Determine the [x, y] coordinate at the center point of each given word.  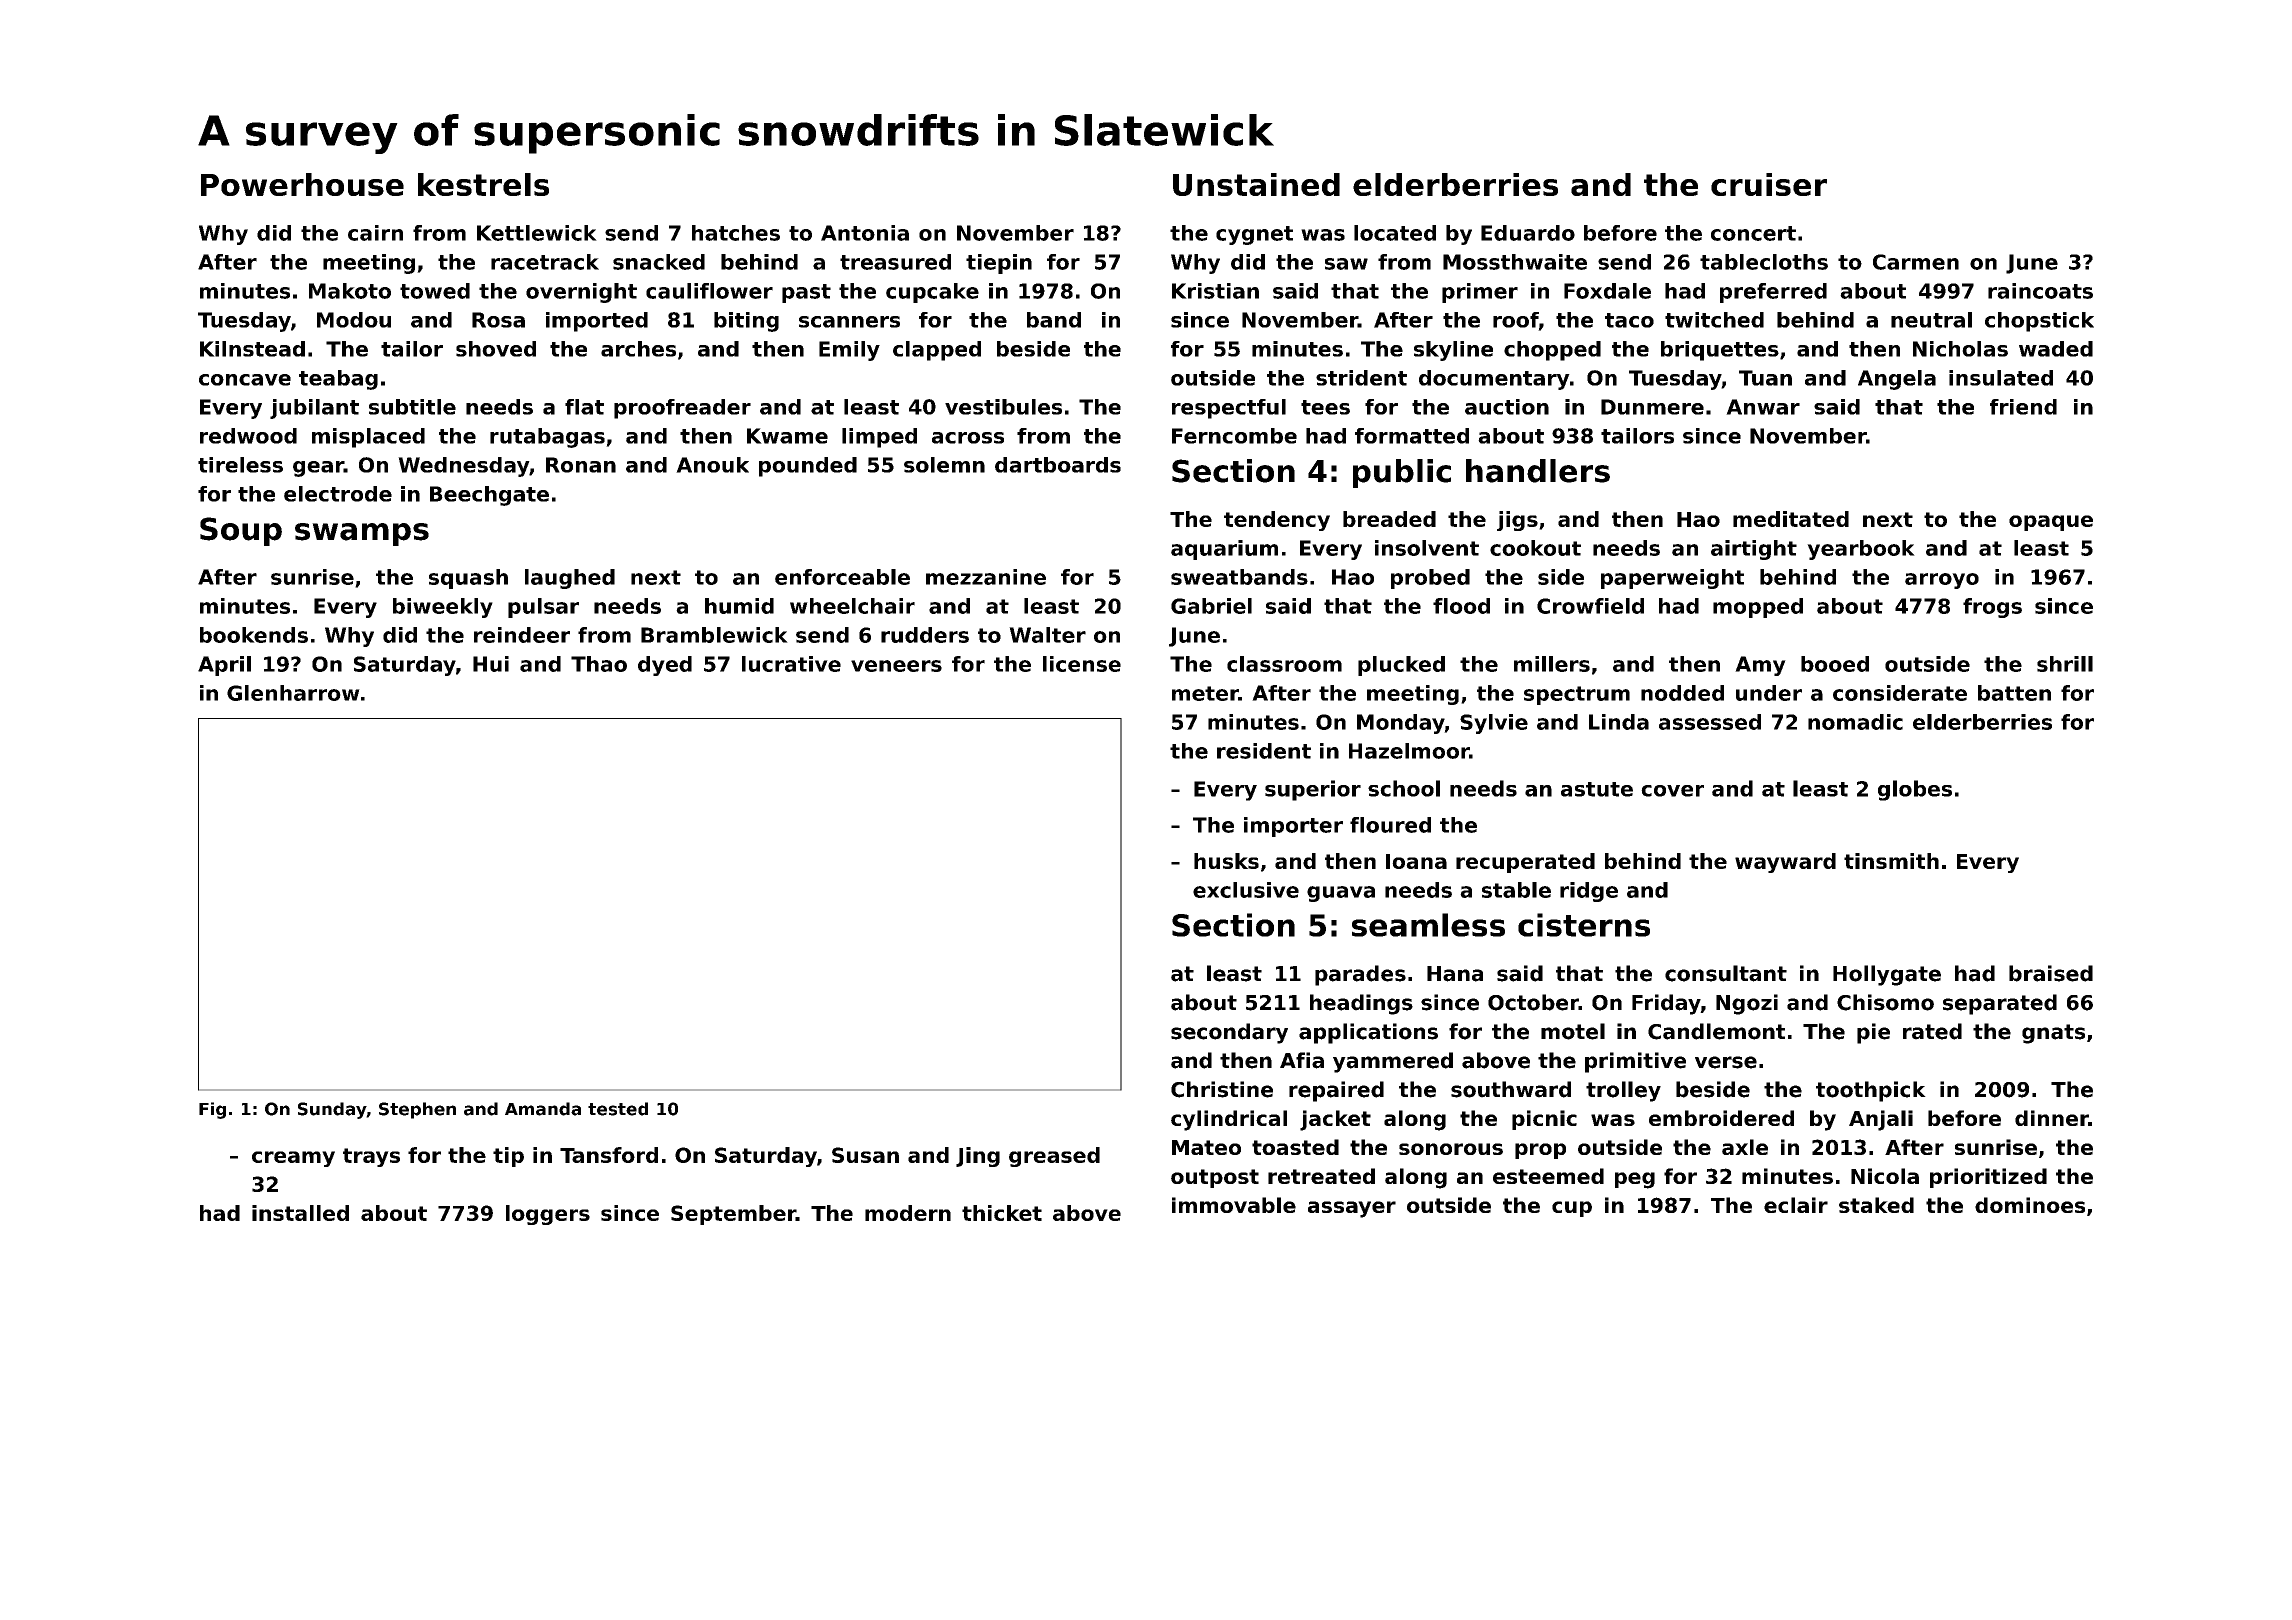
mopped [1758, 608]
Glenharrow [293, 693]
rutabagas [547, 438]
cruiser [1769, 184]
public [1402, 473]
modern [908, 1213]
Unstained [1256, 184]
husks [1226, 861]
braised [2051, 973]
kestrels [483, 184]
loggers [548, 1215]
